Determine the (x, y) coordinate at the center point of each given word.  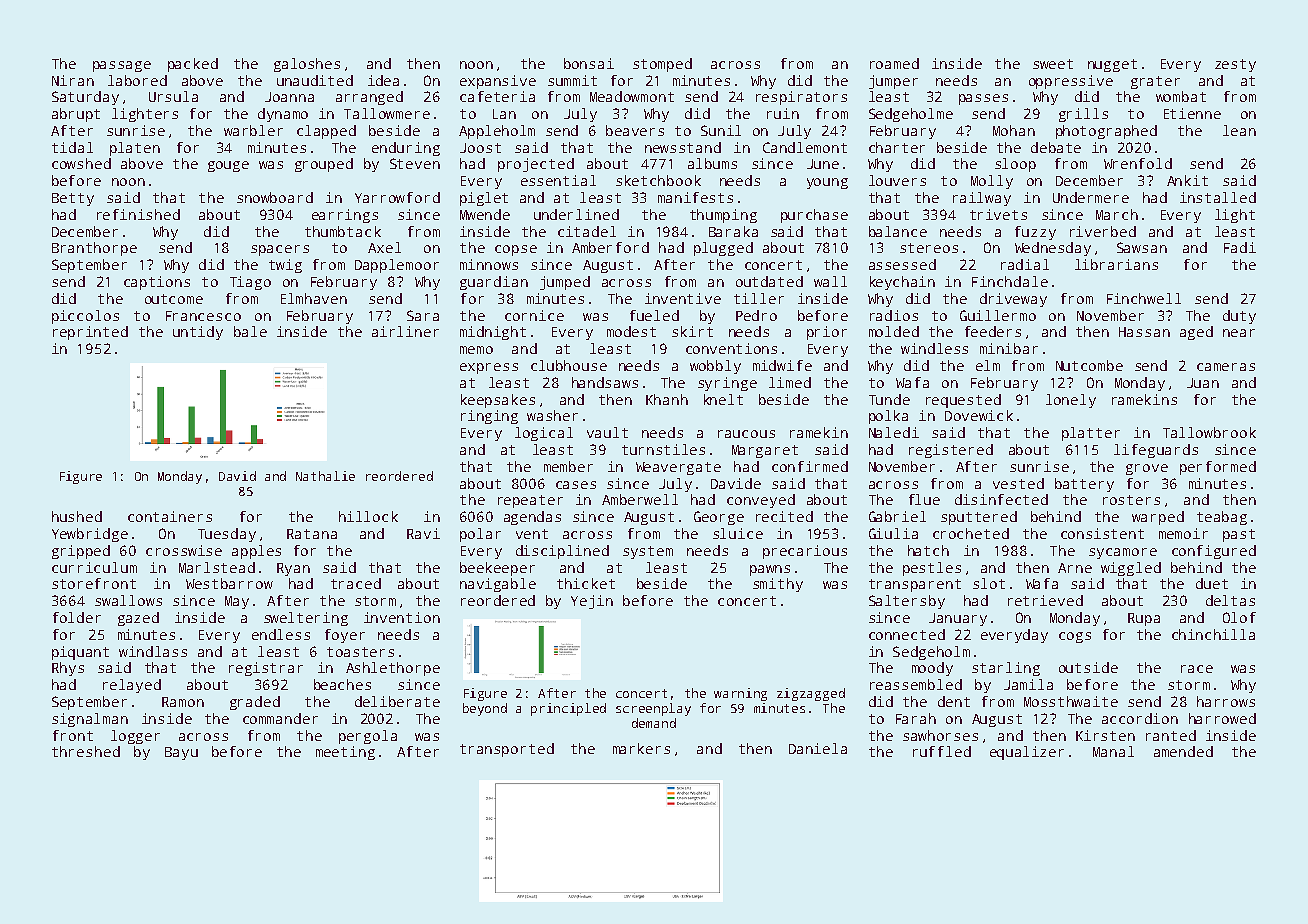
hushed (77, 516)
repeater (530, 501)
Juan (1203, 383)
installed (1218, 197)
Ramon (183, 702)
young (827, 183)
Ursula (173, 96)
